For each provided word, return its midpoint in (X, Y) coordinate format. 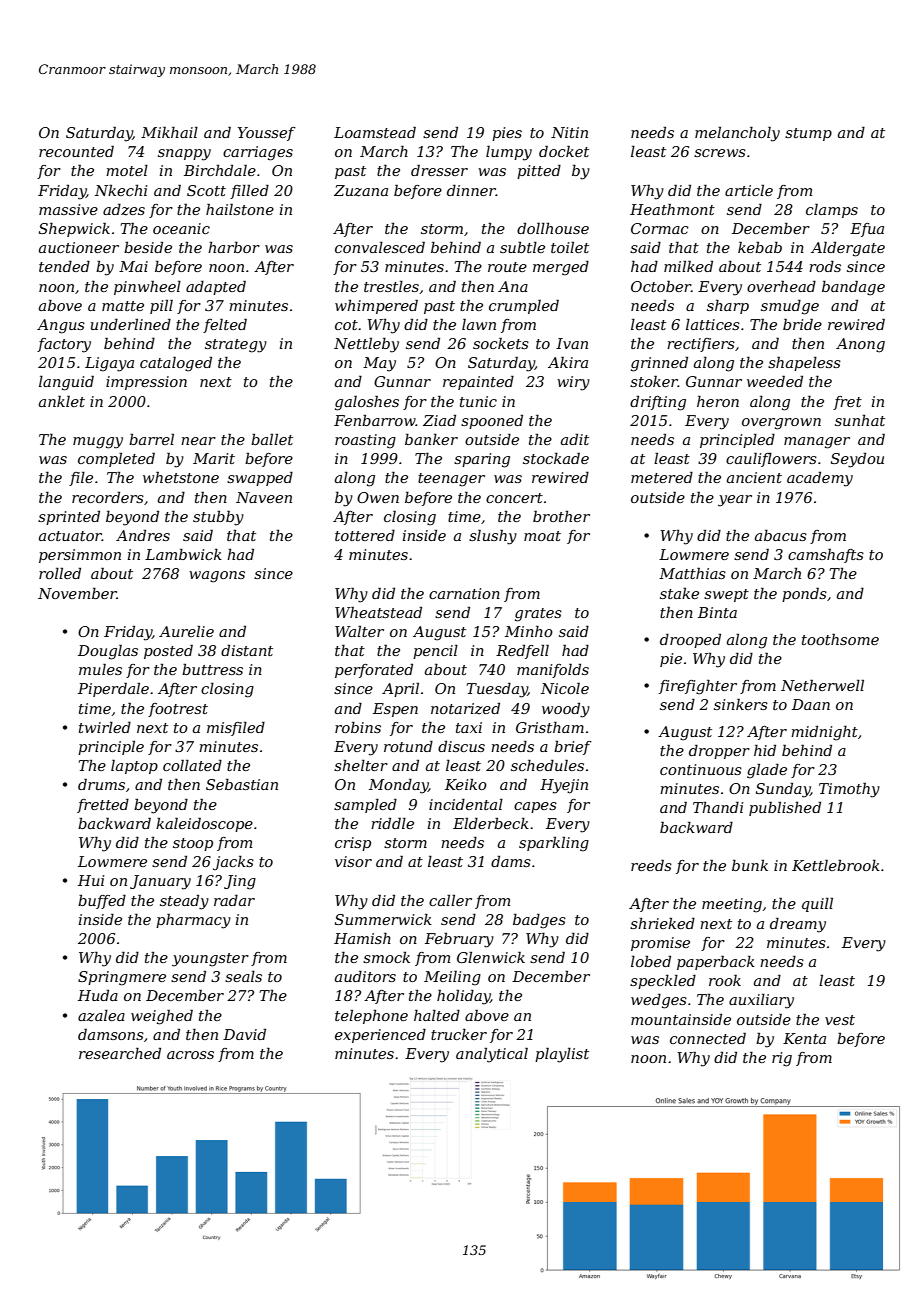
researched (120, 1053)
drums (101, 784)
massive (68, 209)
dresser (439, 170)
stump (808, 134)
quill (817, 905)
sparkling (554, 844)
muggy (98, 443)
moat (542, 536)
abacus (781, 535)
